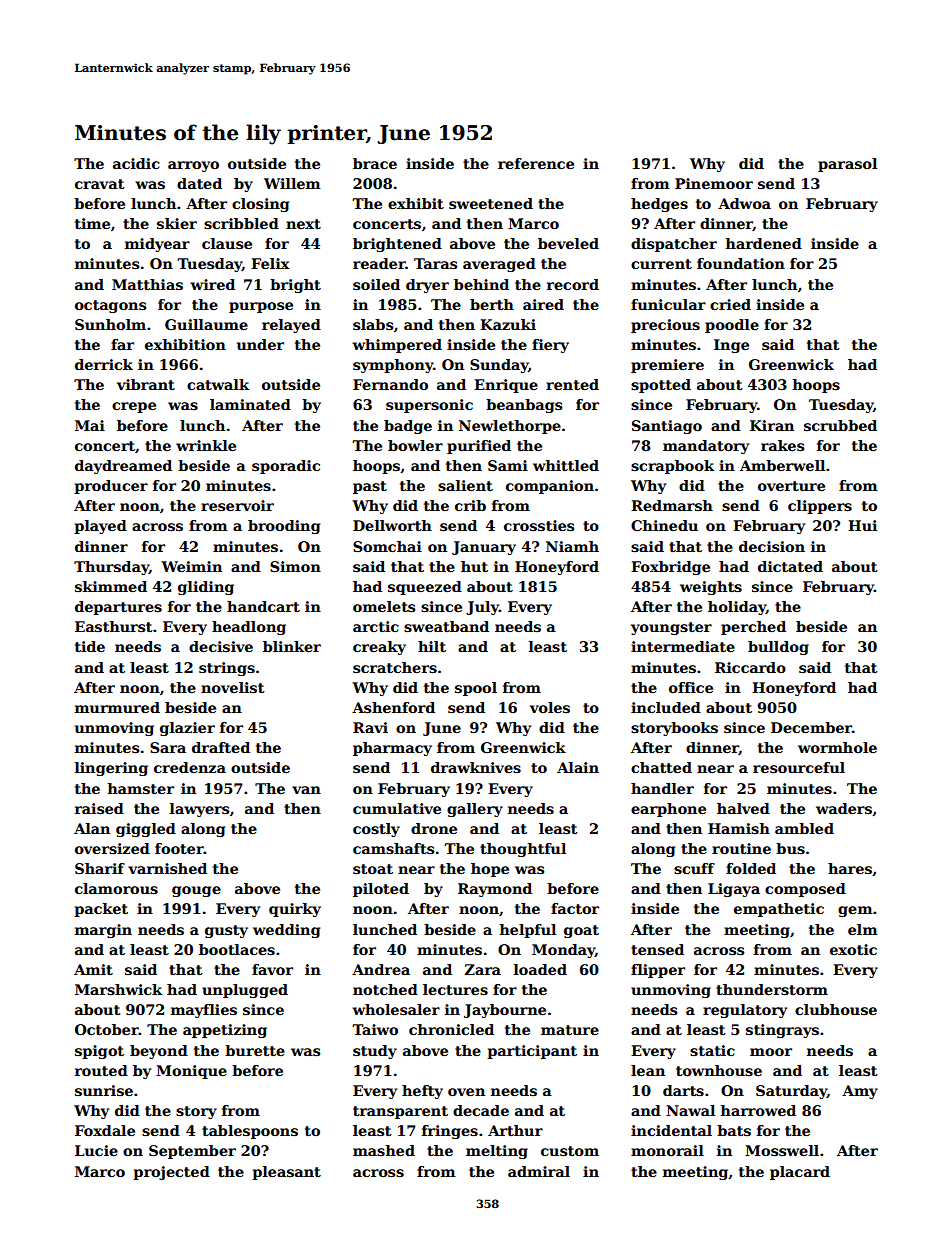 This screenshot has height=1233, width=952. I want to click on gliding, so click(206, 588).
